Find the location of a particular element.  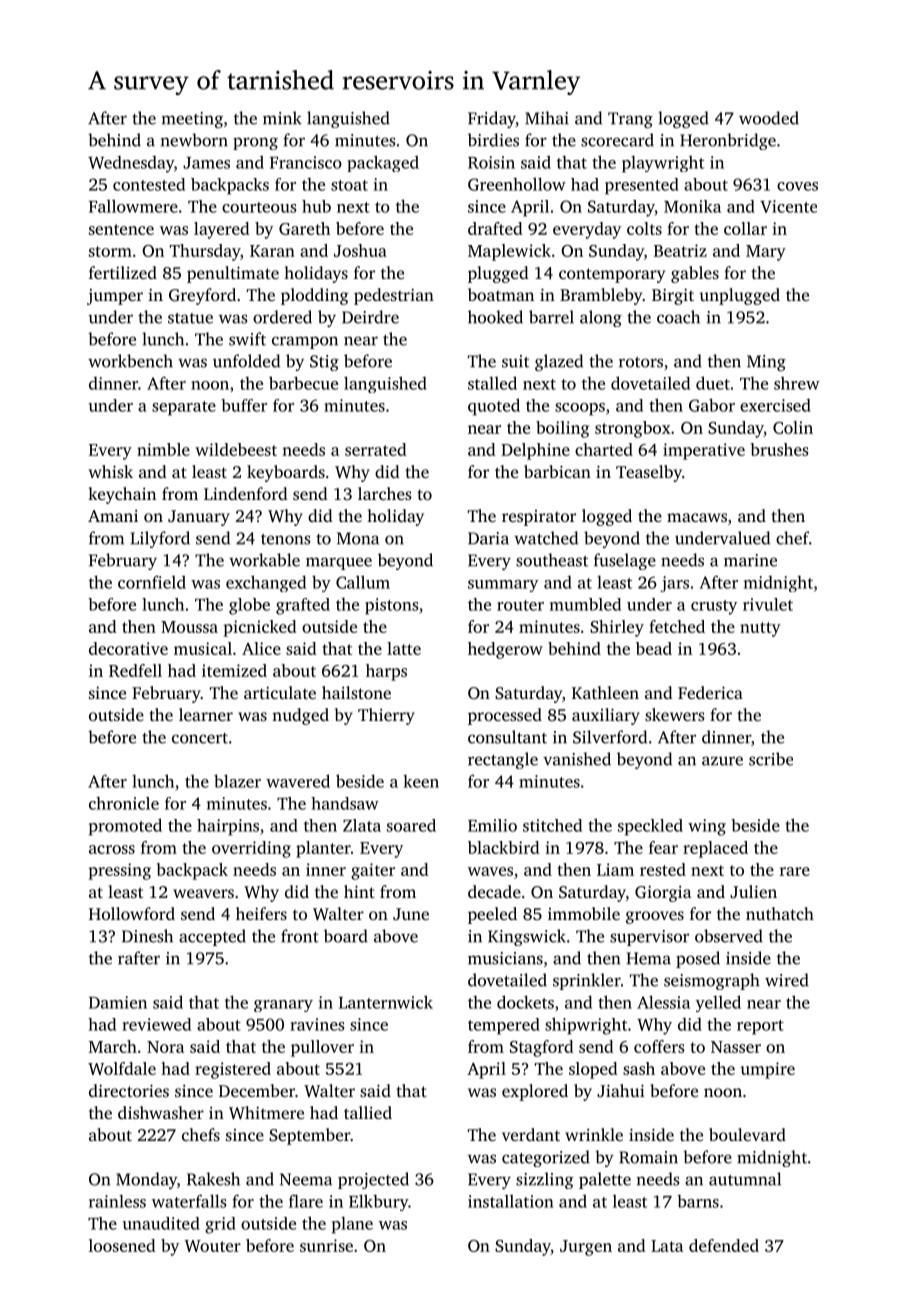

heifers is located at coordinates (261, 913).
